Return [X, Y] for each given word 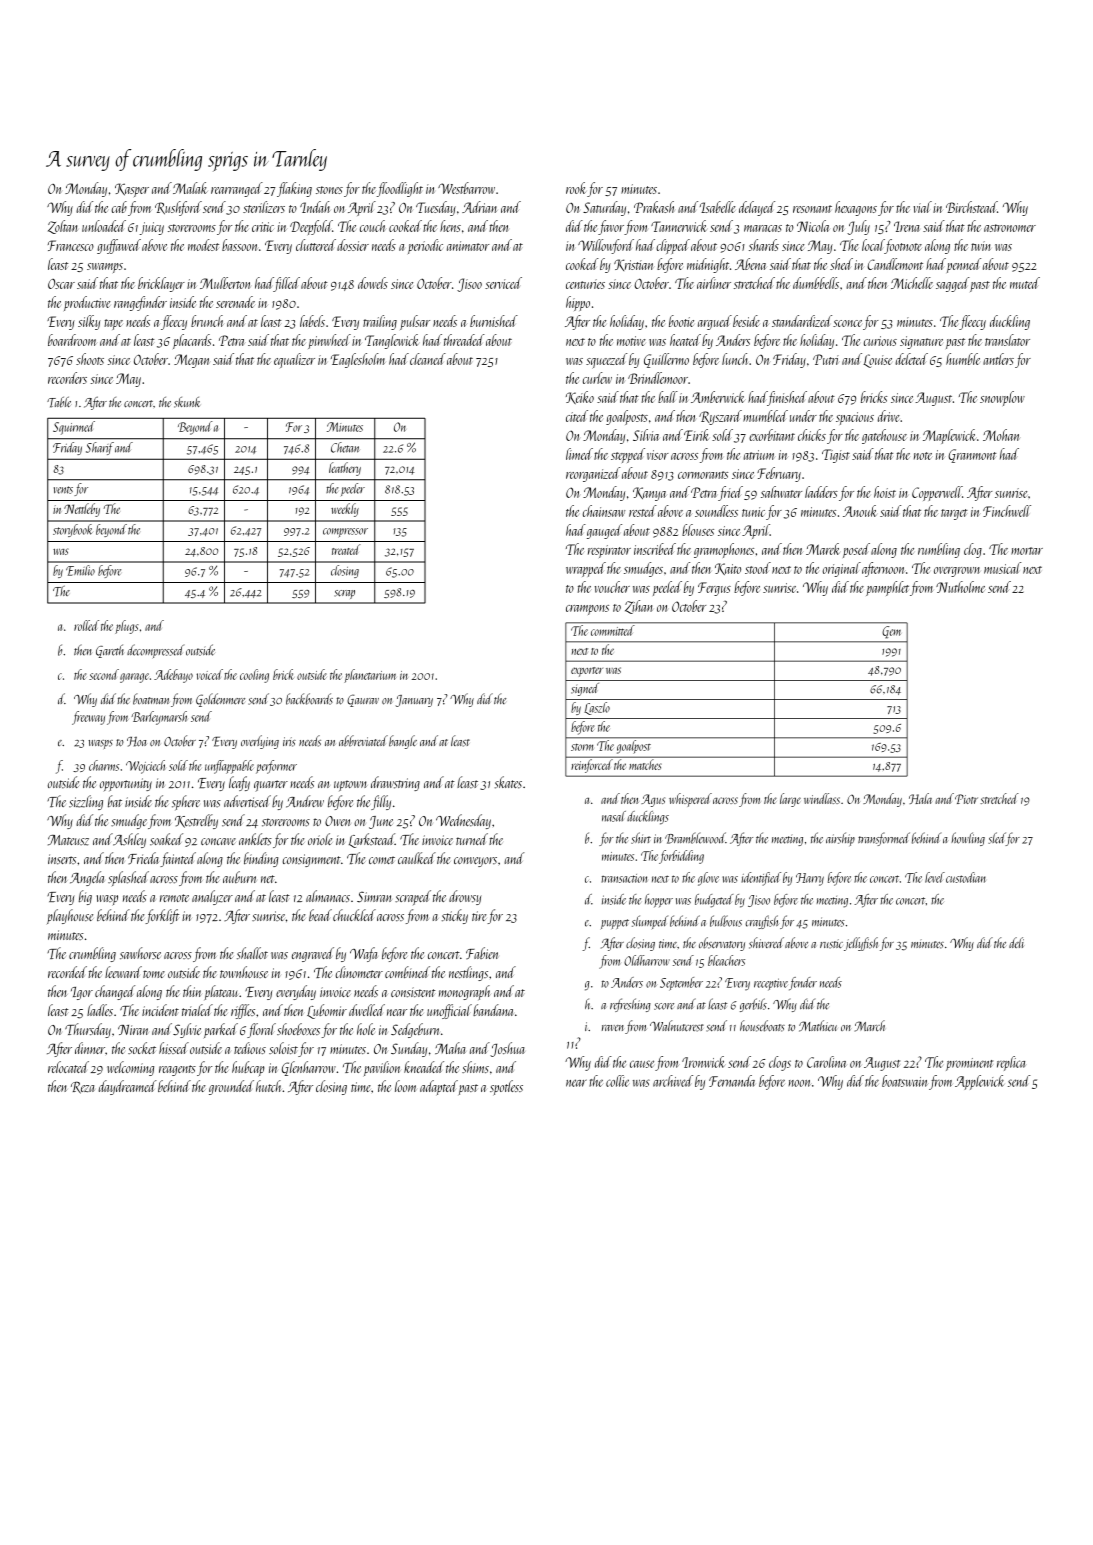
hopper [659, 900]
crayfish [762, 922]
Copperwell [937, 493]
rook [576, 188]
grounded [231, 1087]
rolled [86, 625]
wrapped [586, 569]
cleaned [428, 359]
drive [889, 416]
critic [263, 227]
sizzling [86, 802]
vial [923, 207]
